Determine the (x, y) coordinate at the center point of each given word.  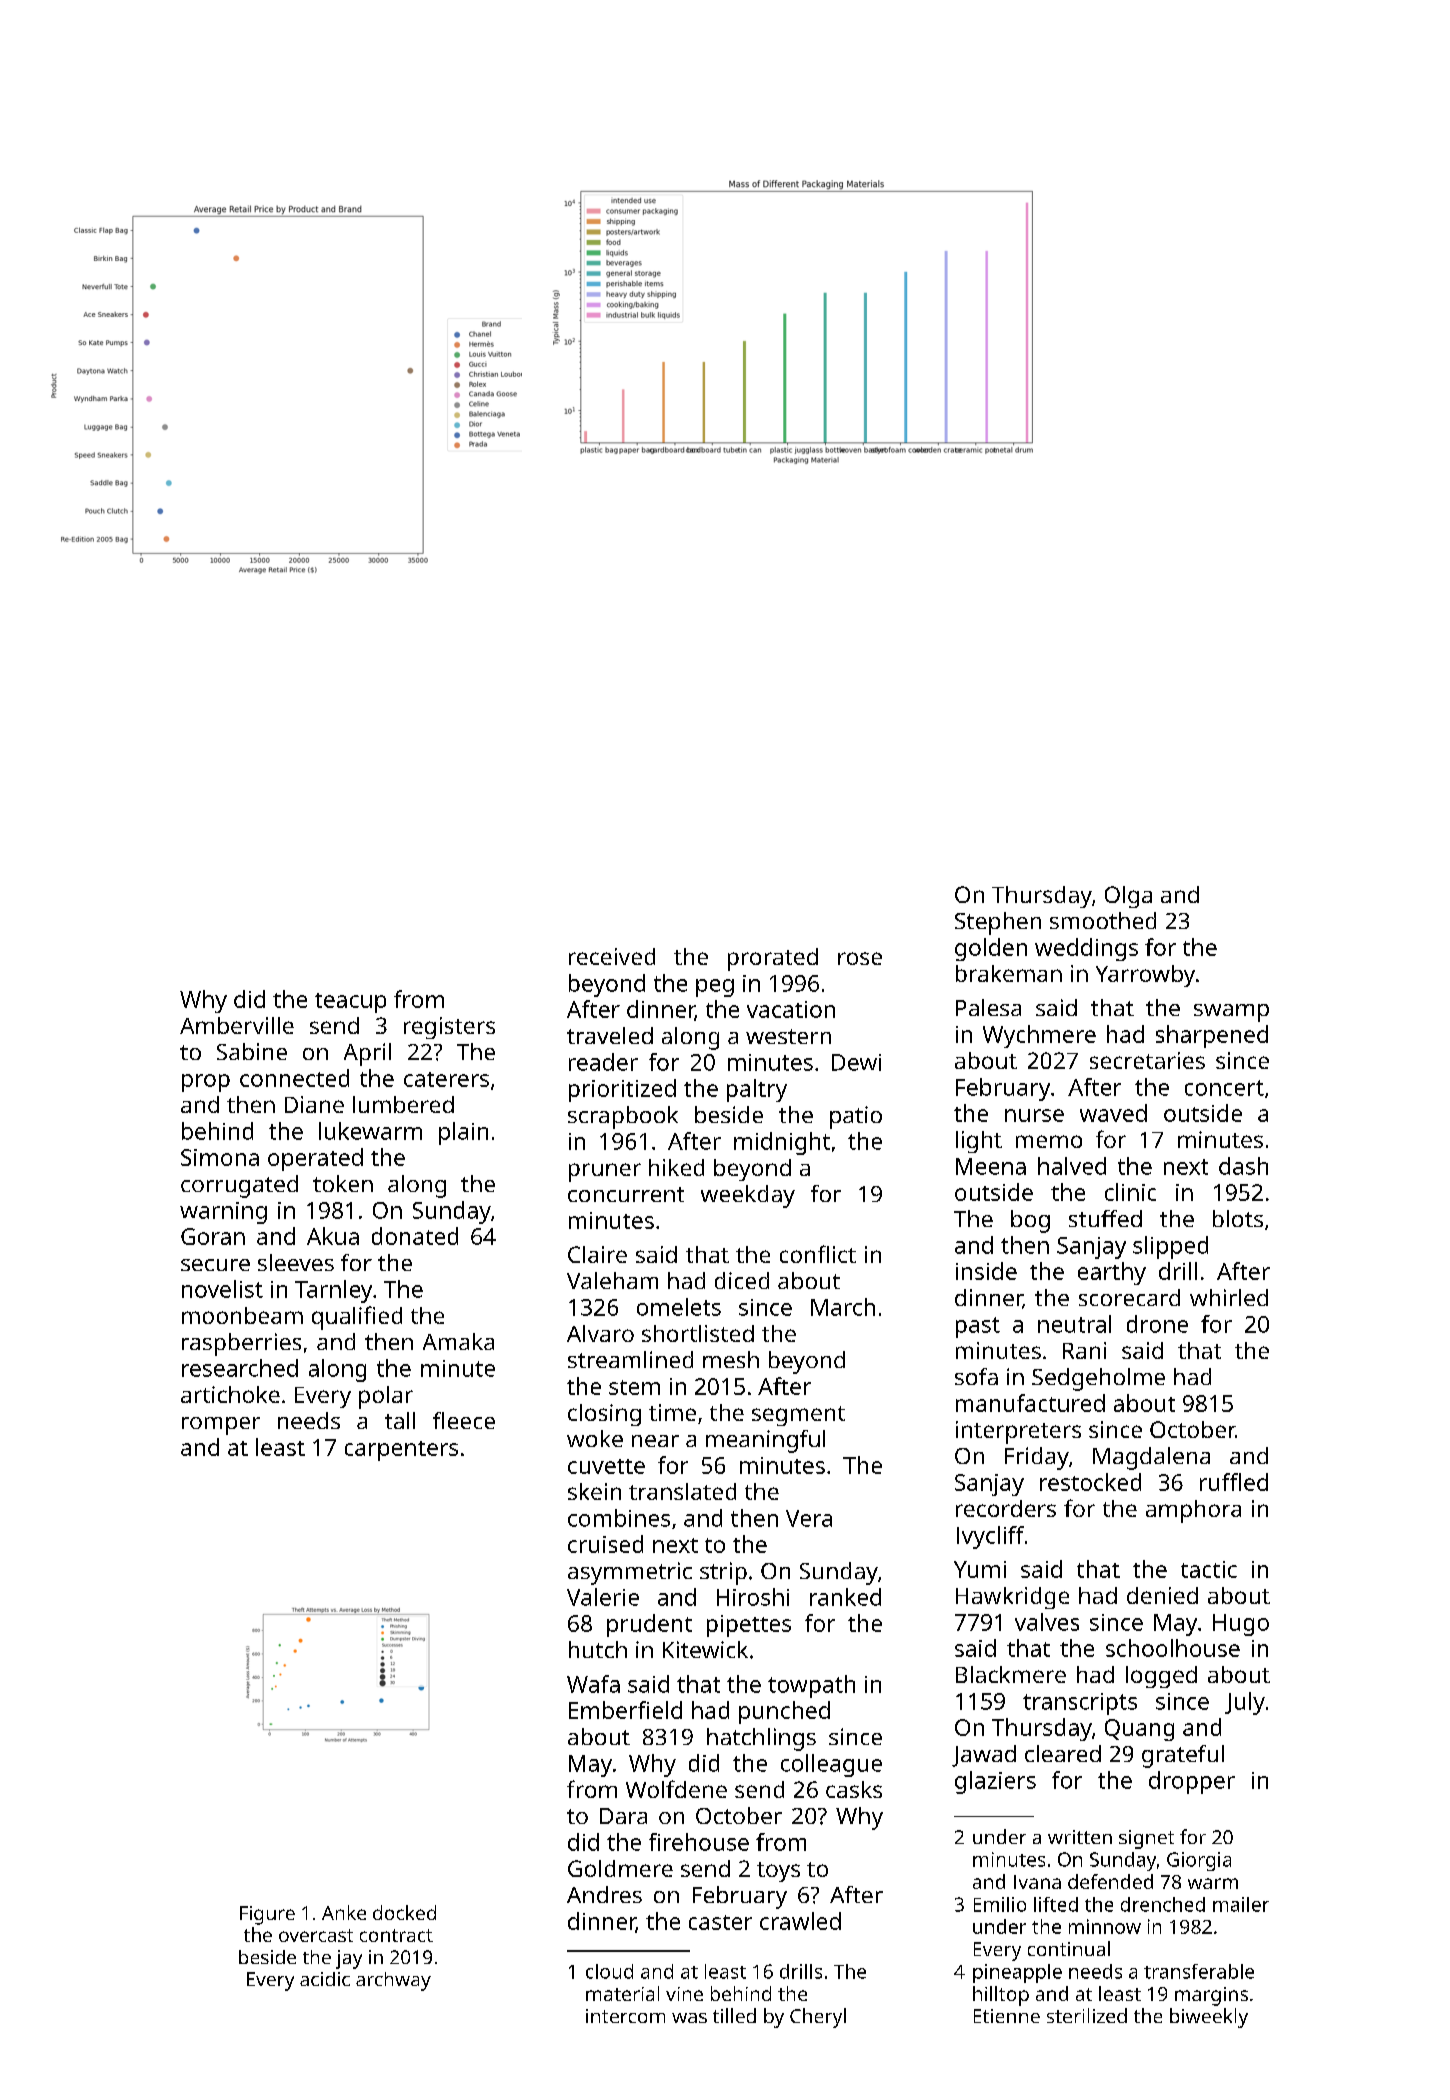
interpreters (1018, 1432)
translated (682, 1491)
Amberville (237, 1025)
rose (860, 958)
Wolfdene (676, 1789)
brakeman (1009, 973)
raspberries (241, 1344)
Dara (623, 1816)
